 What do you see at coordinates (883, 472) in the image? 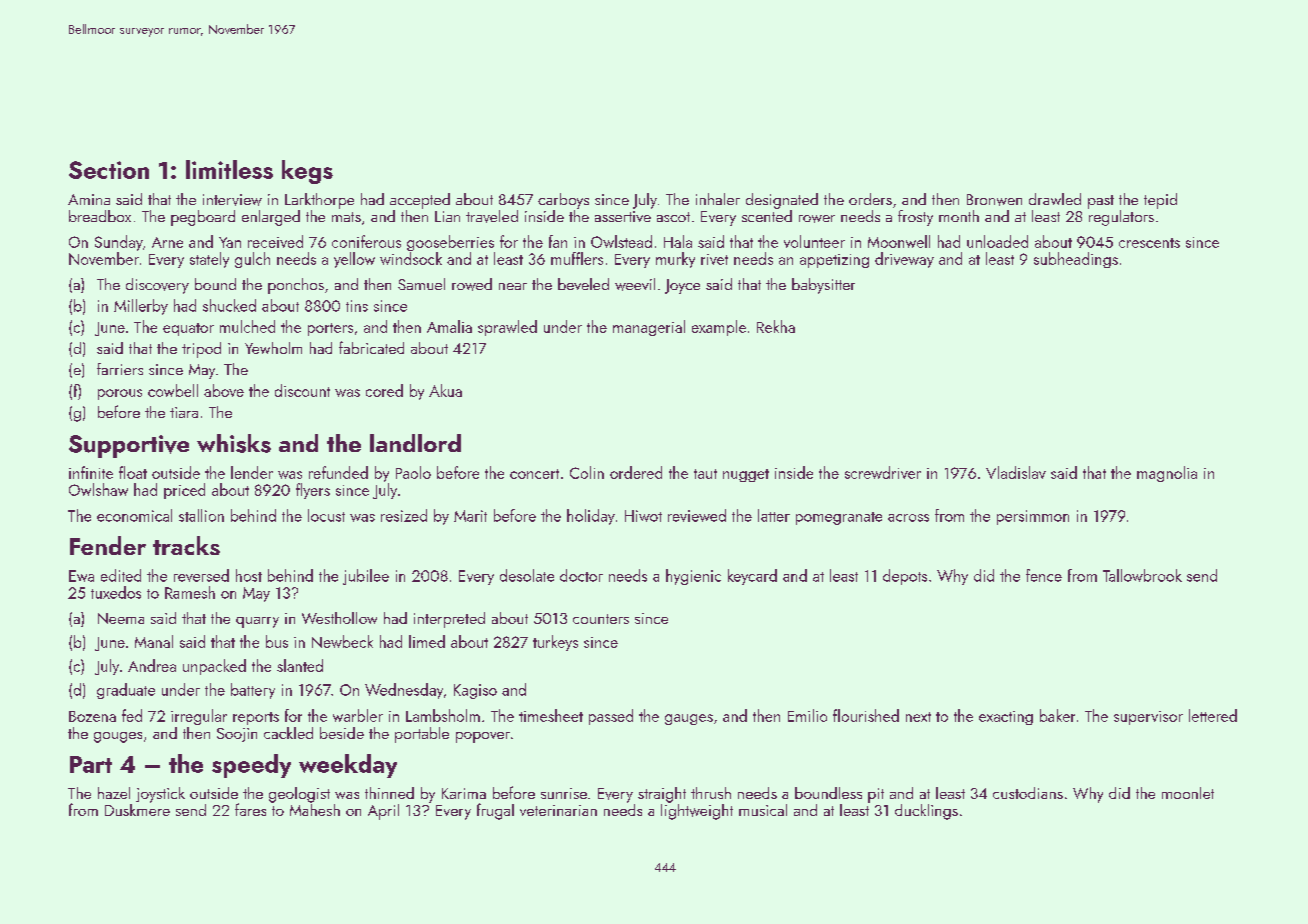
I see `screwdriver` at bounding box center [883, 472].
